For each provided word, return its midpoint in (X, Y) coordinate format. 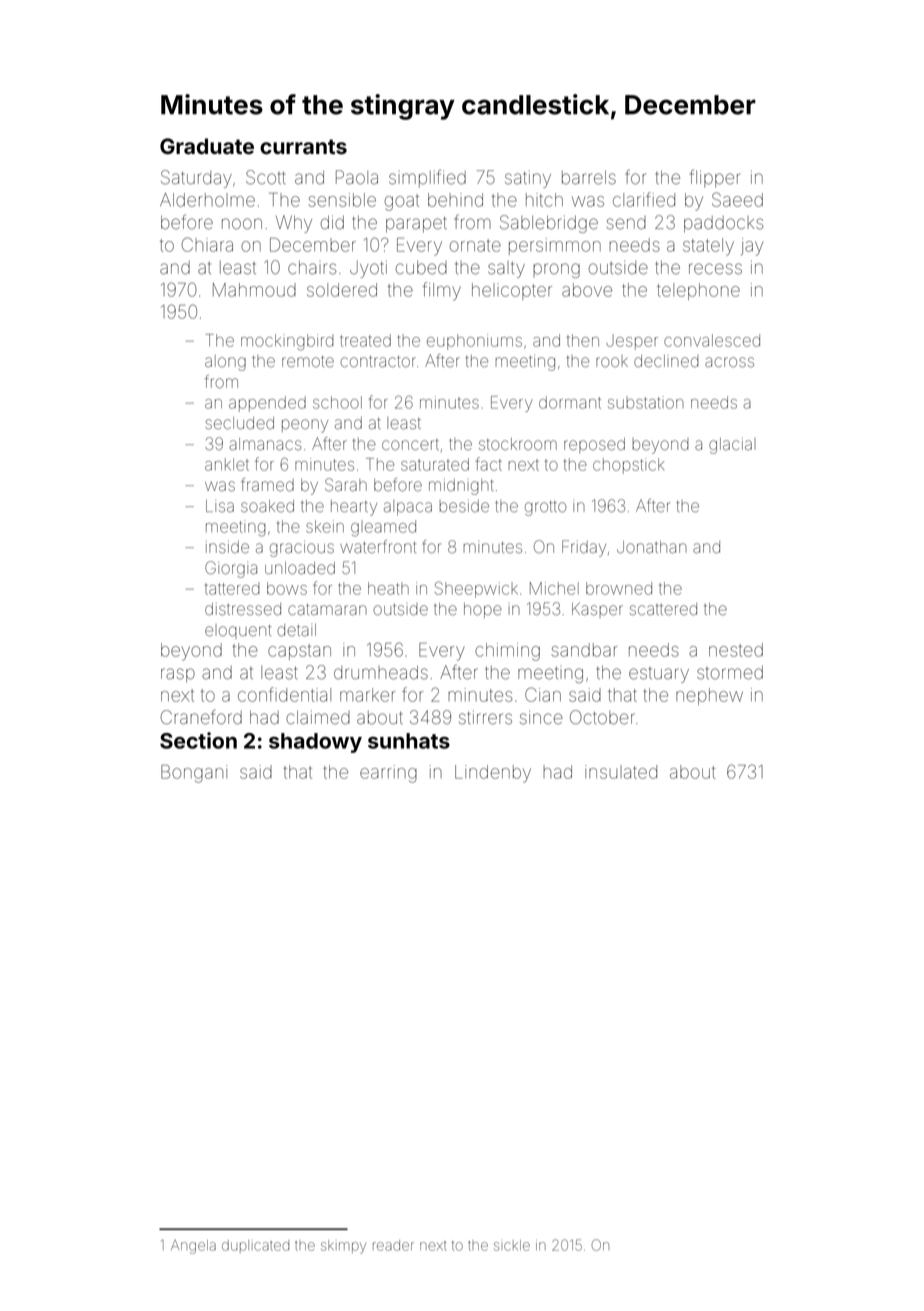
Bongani (194, 774)
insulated (621, 772)
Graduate (207, 146)
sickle (512, 1245)
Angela (193, 1247)
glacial (732, 446)
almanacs (265, 444)
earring (388, 774)
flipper (715, 178)
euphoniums (474, 342)
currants (303, 147)
